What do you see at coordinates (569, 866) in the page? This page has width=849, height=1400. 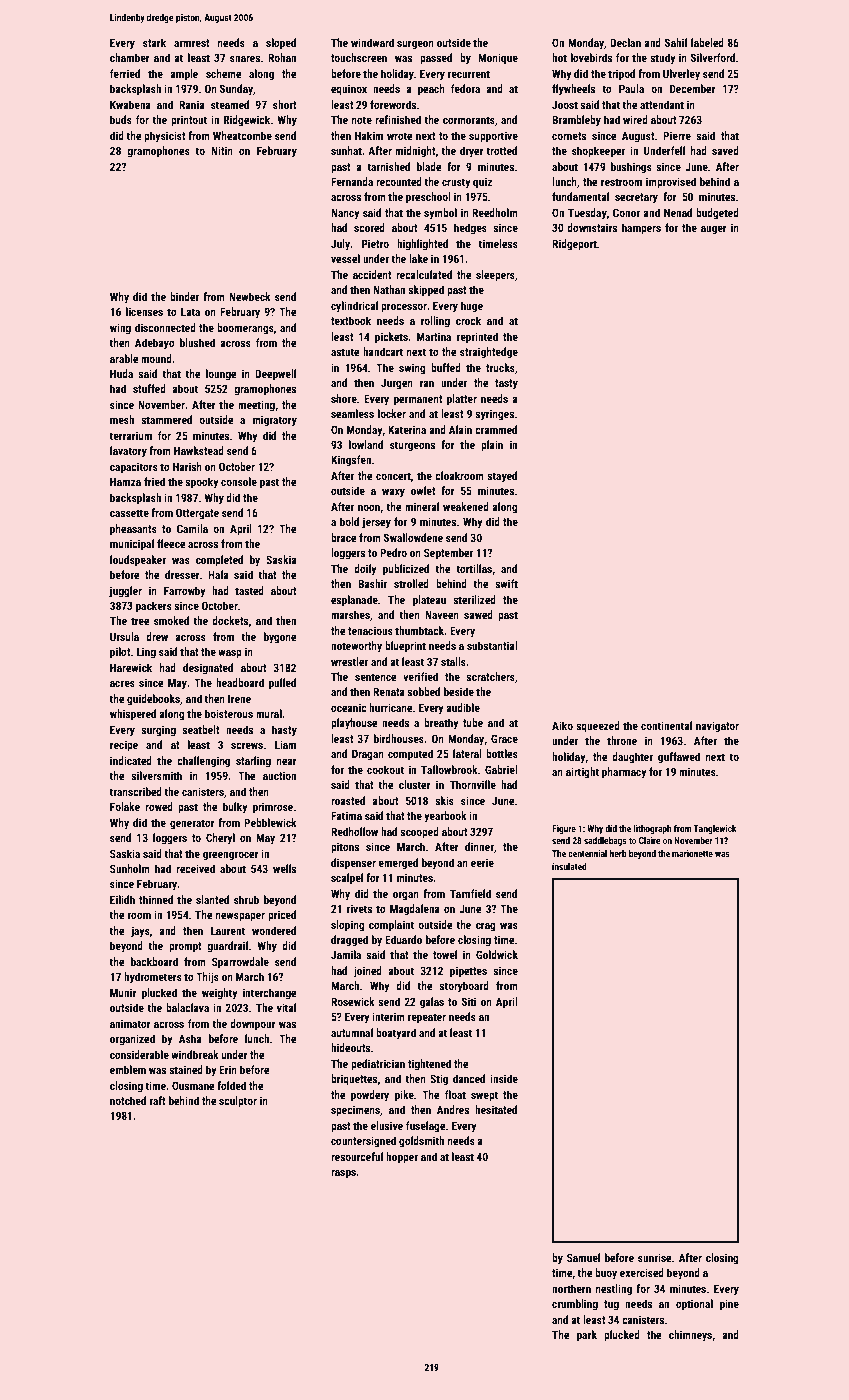 I see `insulated` at bounding box center [569, 866].
